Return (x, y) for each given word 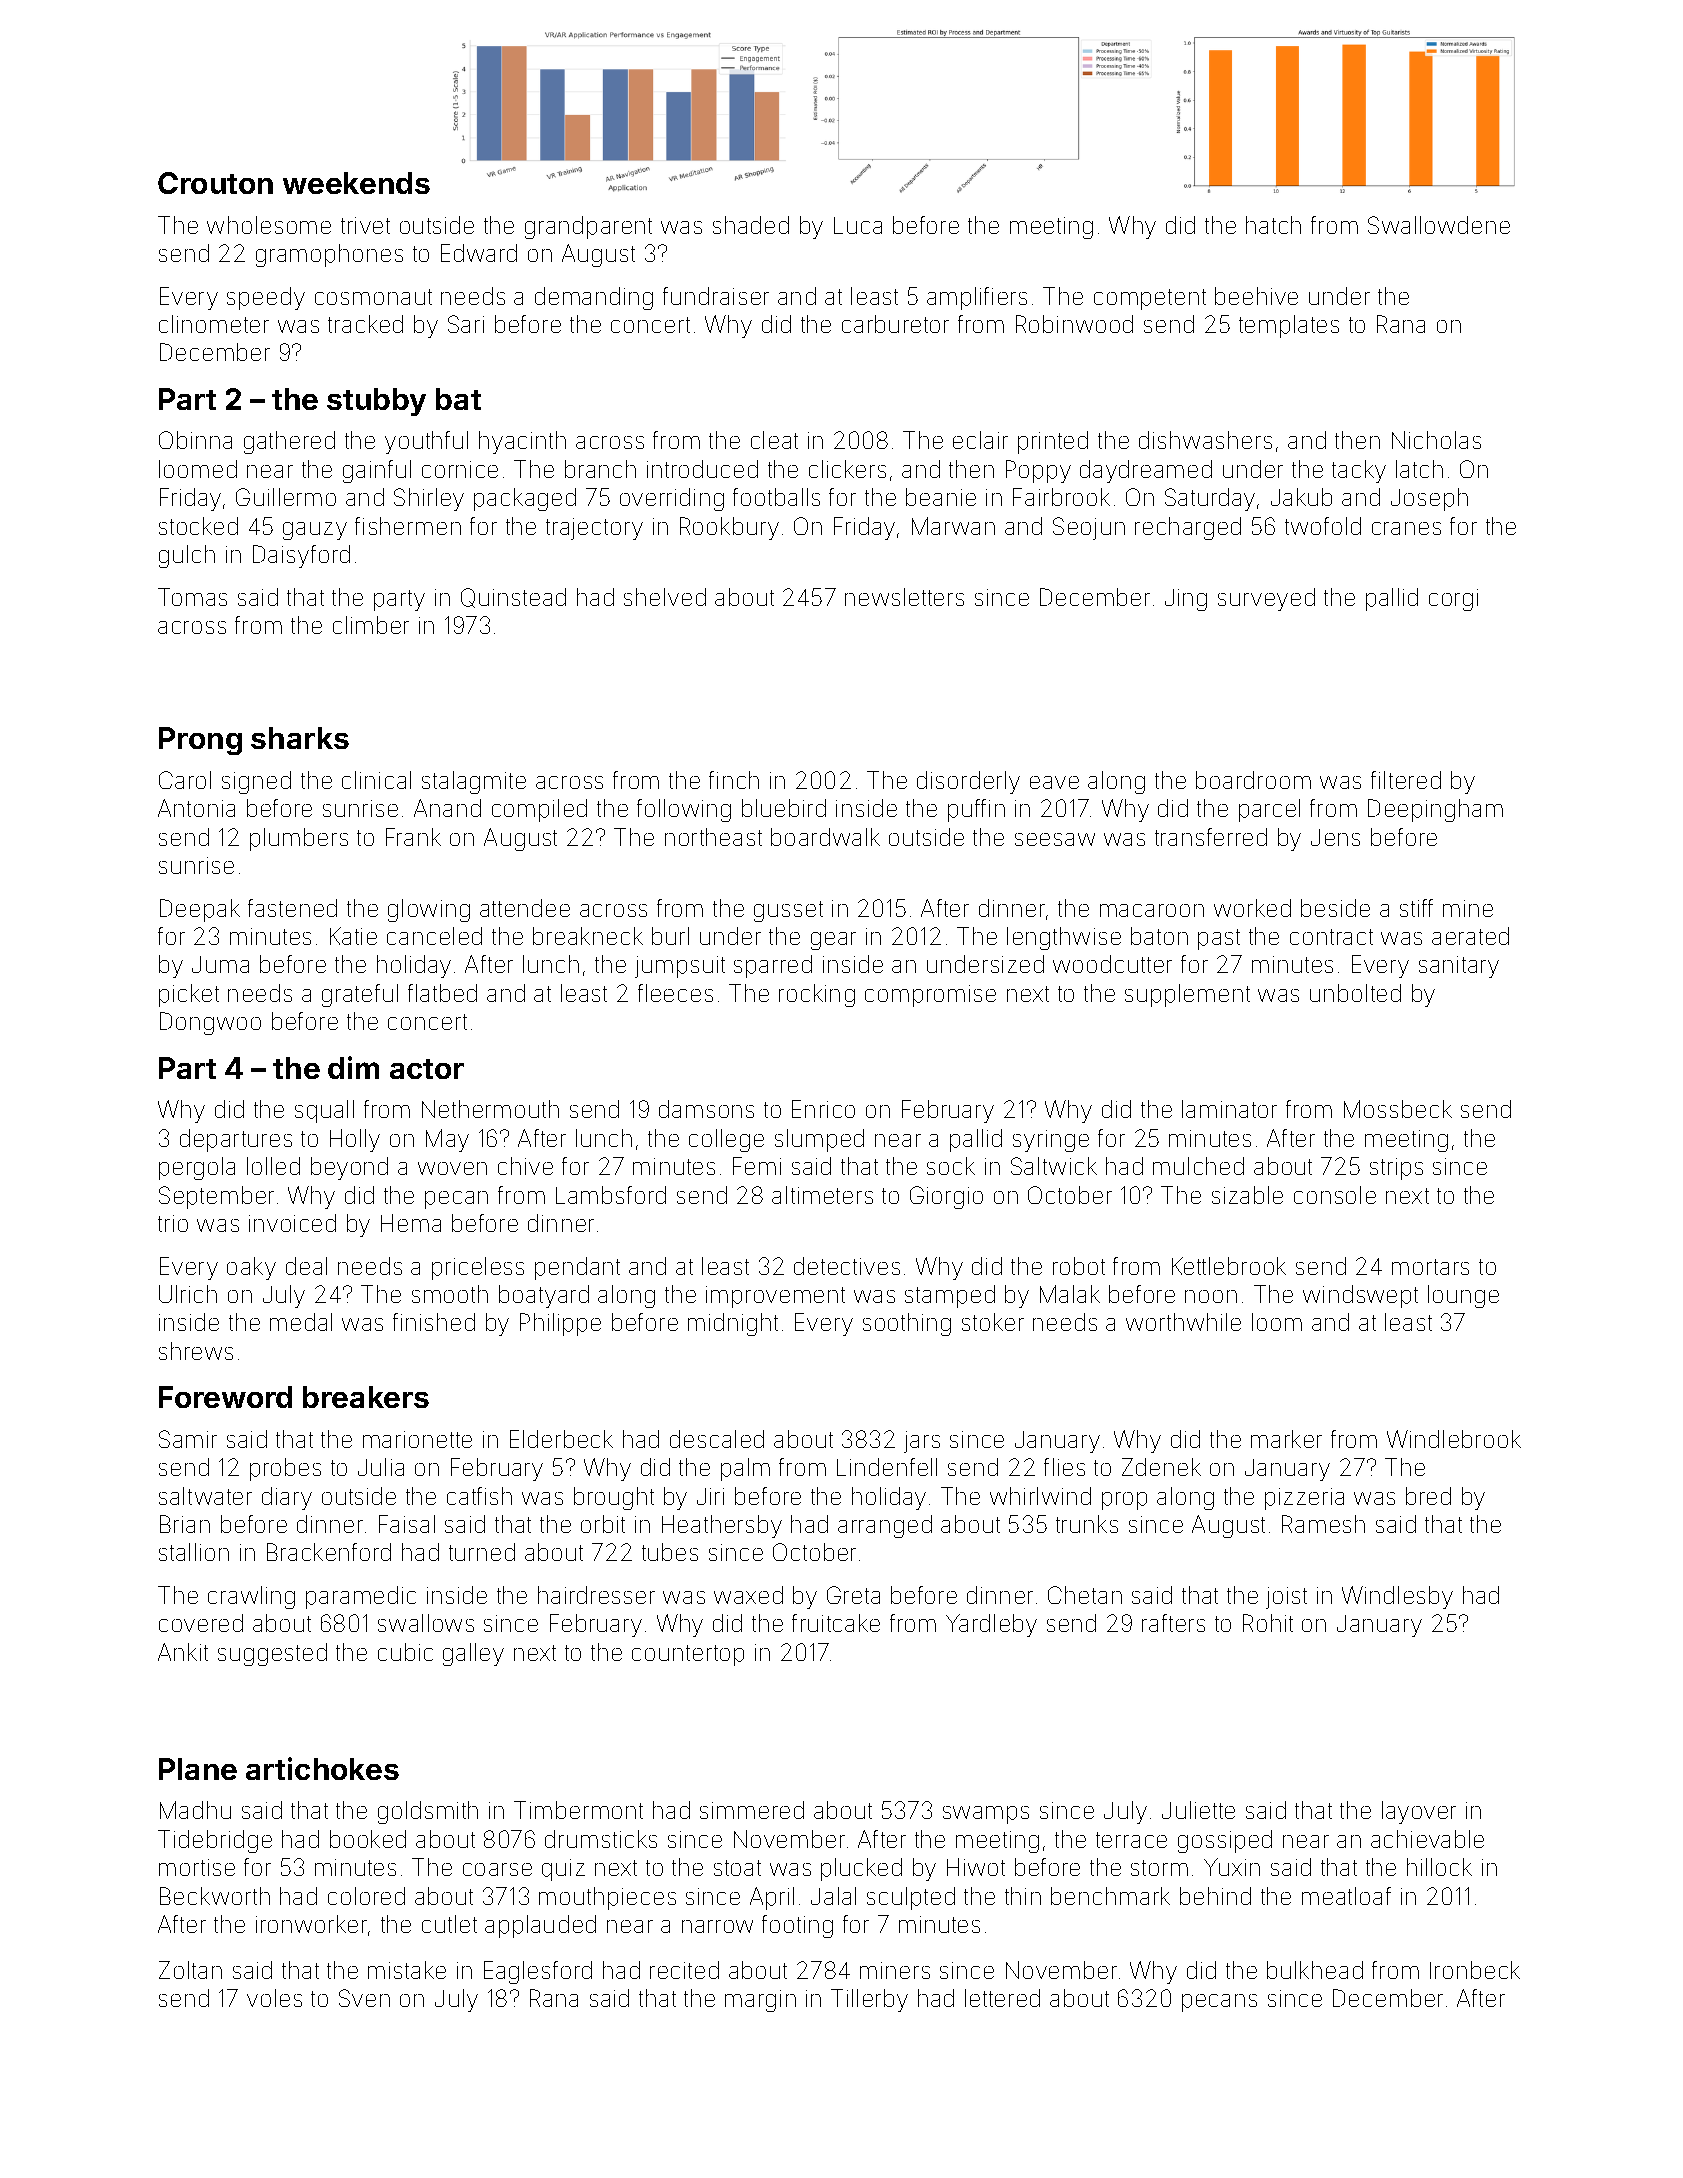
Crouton (215, 183)
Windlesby (1397, 1597)
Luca (858, 225)
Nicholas (1436, 440)
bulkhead (1315, 1970)
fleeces (675, 993)
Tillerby (869, 2000)
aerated (1470, 936)
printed (1053, 442)
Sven (364, 1998)
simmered (752, 1810)
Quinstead (513, 598)
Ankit (183, 1652)
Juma (220, 964)
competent (1150, 299)
